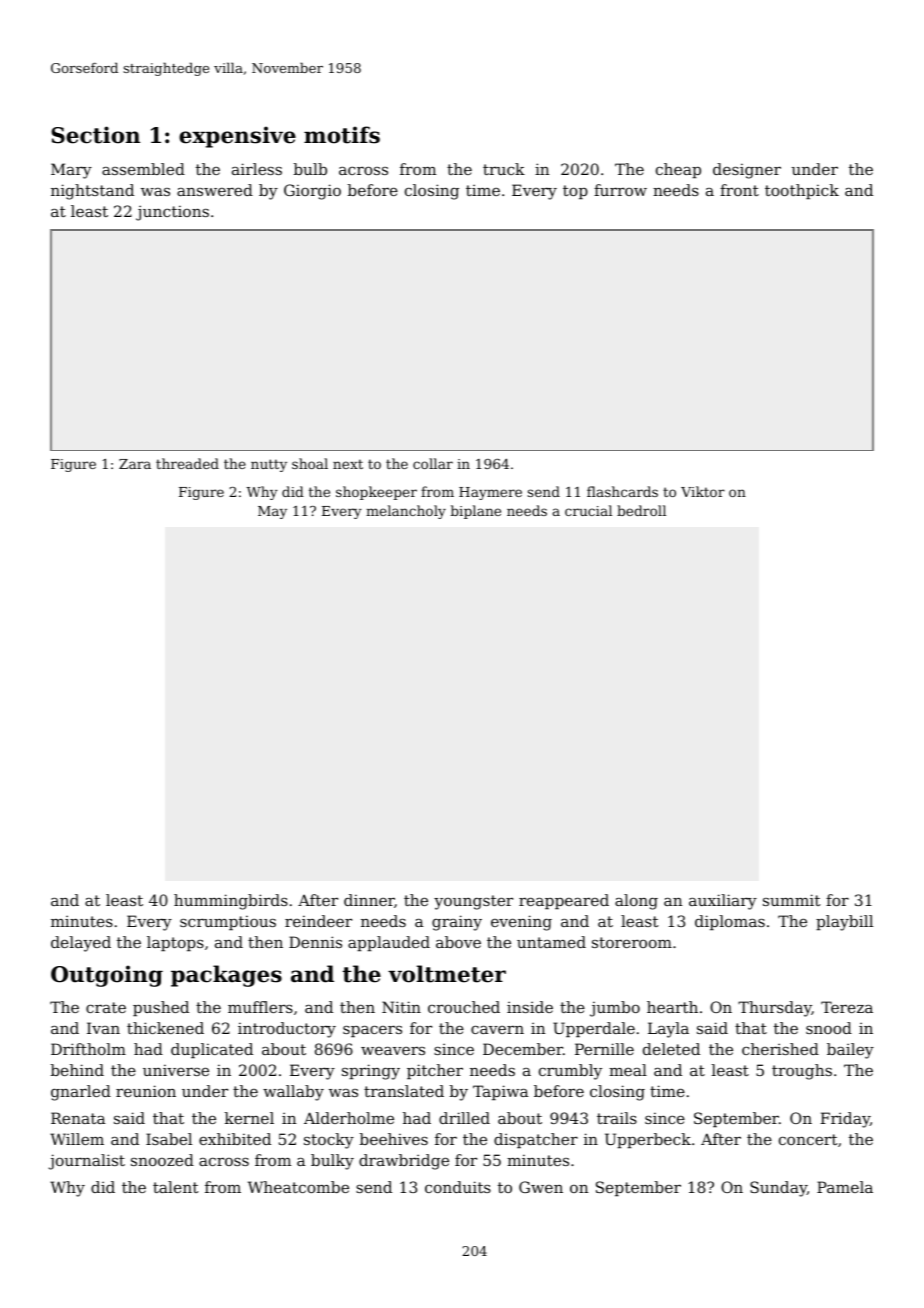  What do you see at coordinates (176, 1187) in the page?
I see `talent` at bounding box center [176, 1187].
